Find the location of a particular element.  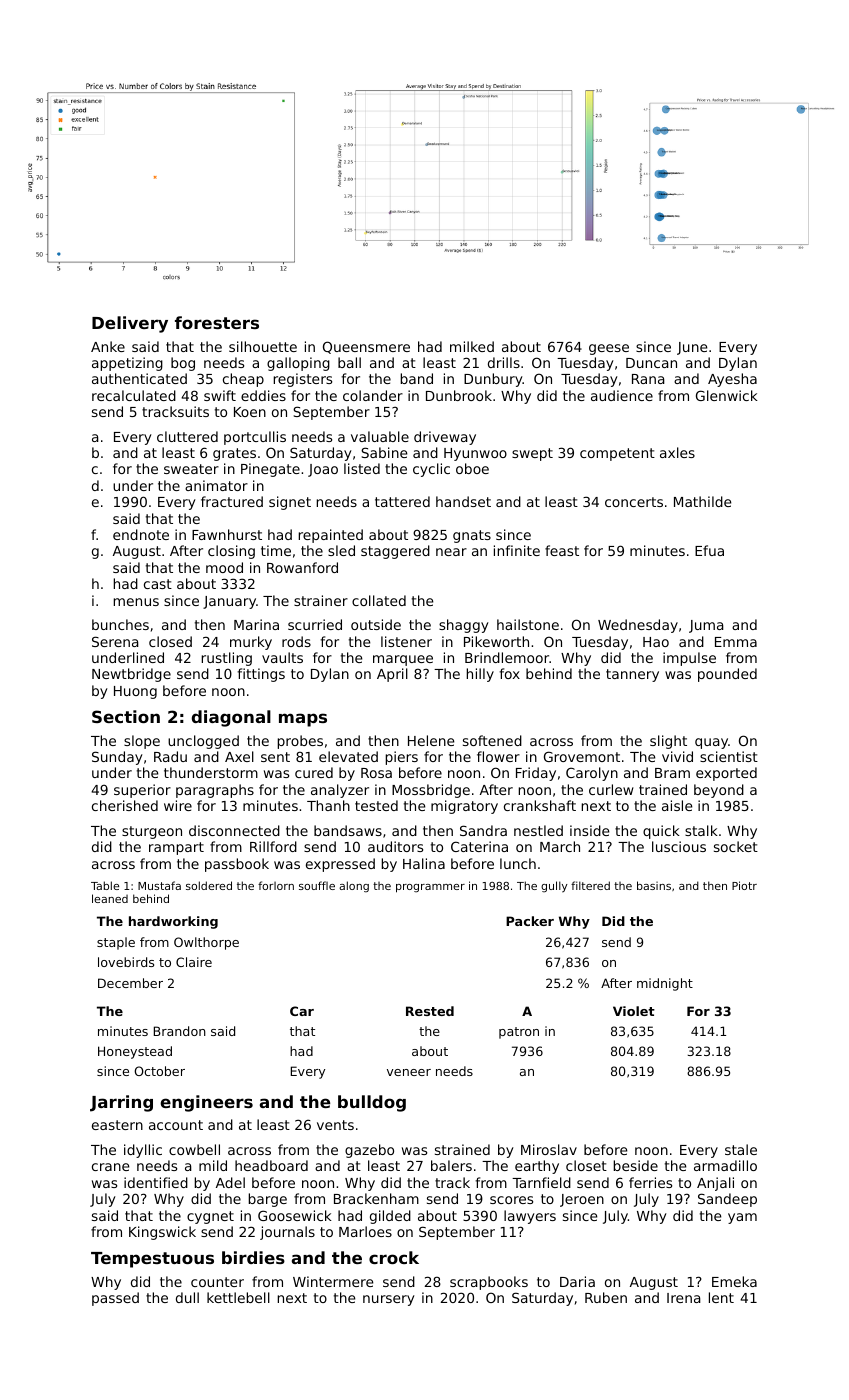

Hyunwoo is located at coordinates (475, 454).
